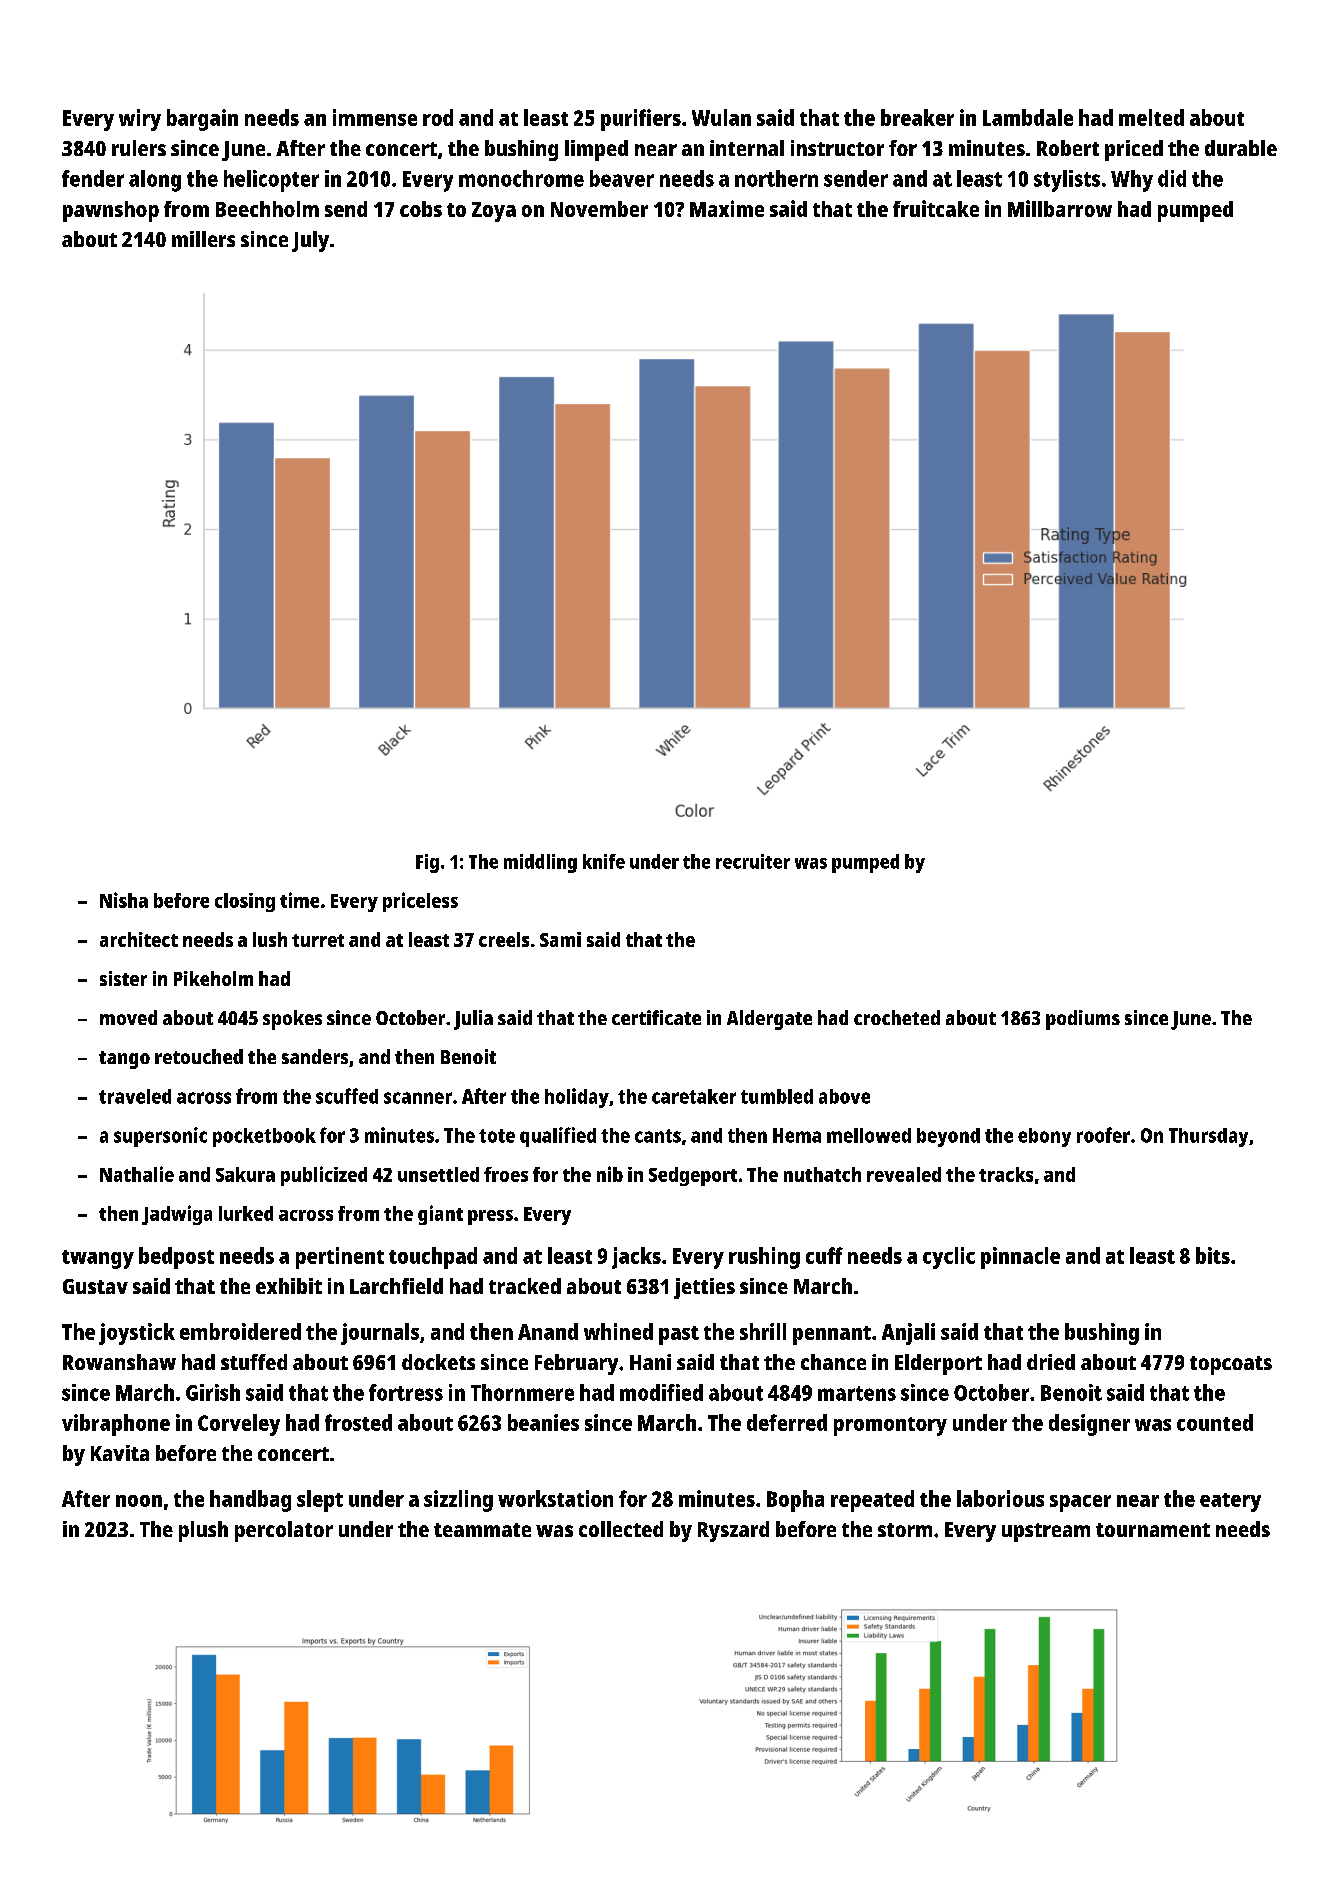  I want to click on millers, so click(203, 239).
